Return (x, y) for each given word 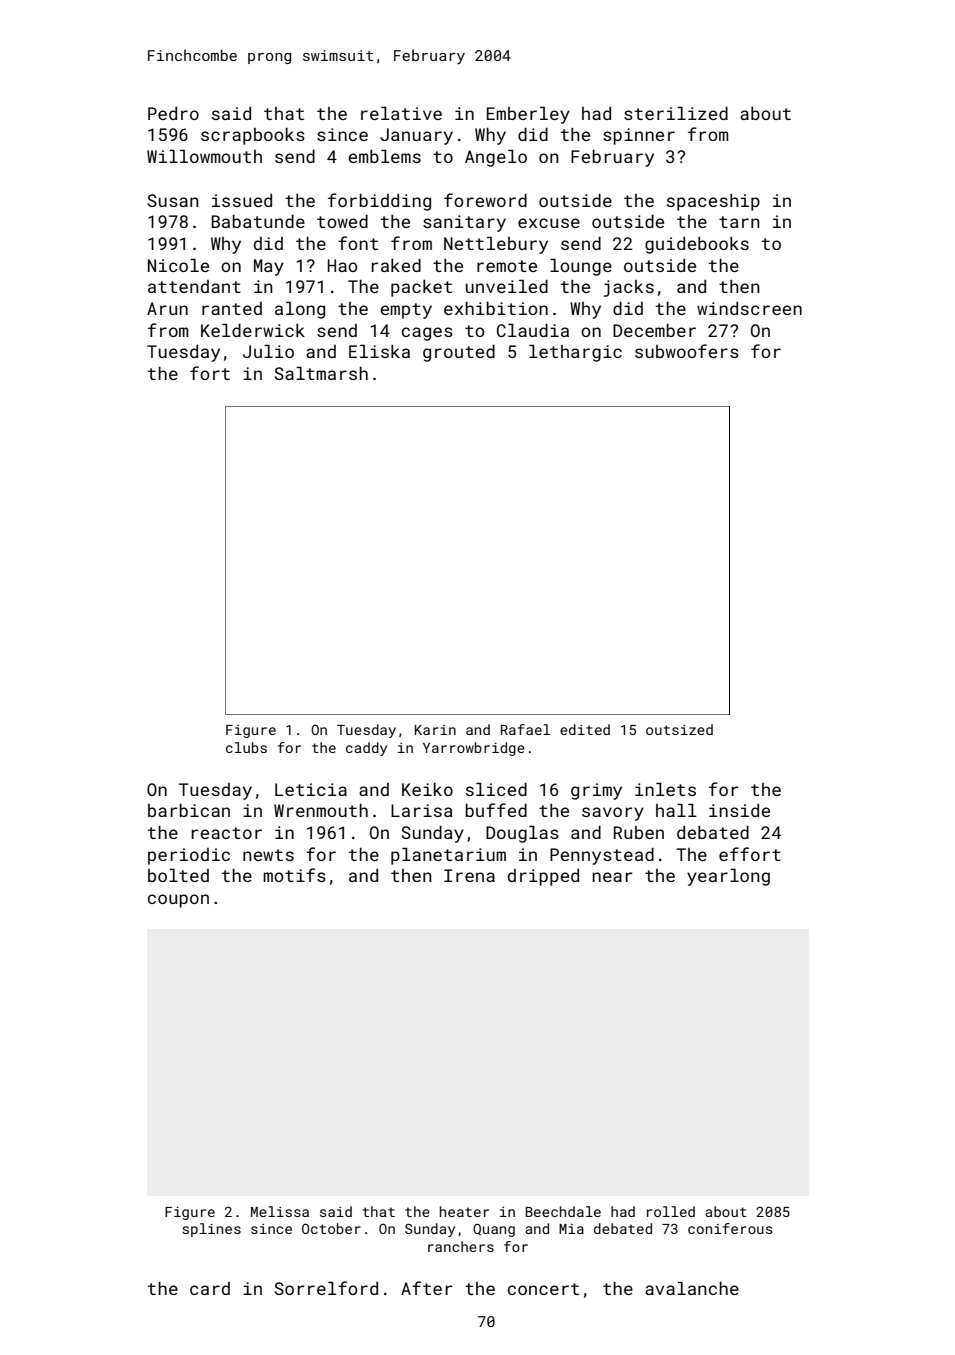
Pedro (173, 113)
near (612, 877)
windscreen (749, 308)
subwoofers (687, 351)
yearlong (728, 877)
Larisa (422, 810)
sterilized (676, 113)
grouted (459, 353)
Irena (469, 875)
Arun (167, 308)
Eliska (379, 351)
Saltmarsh (321, 373)
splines (211, 1230)
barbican (189, 810)
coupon (178, 901)
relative (401, 113)
